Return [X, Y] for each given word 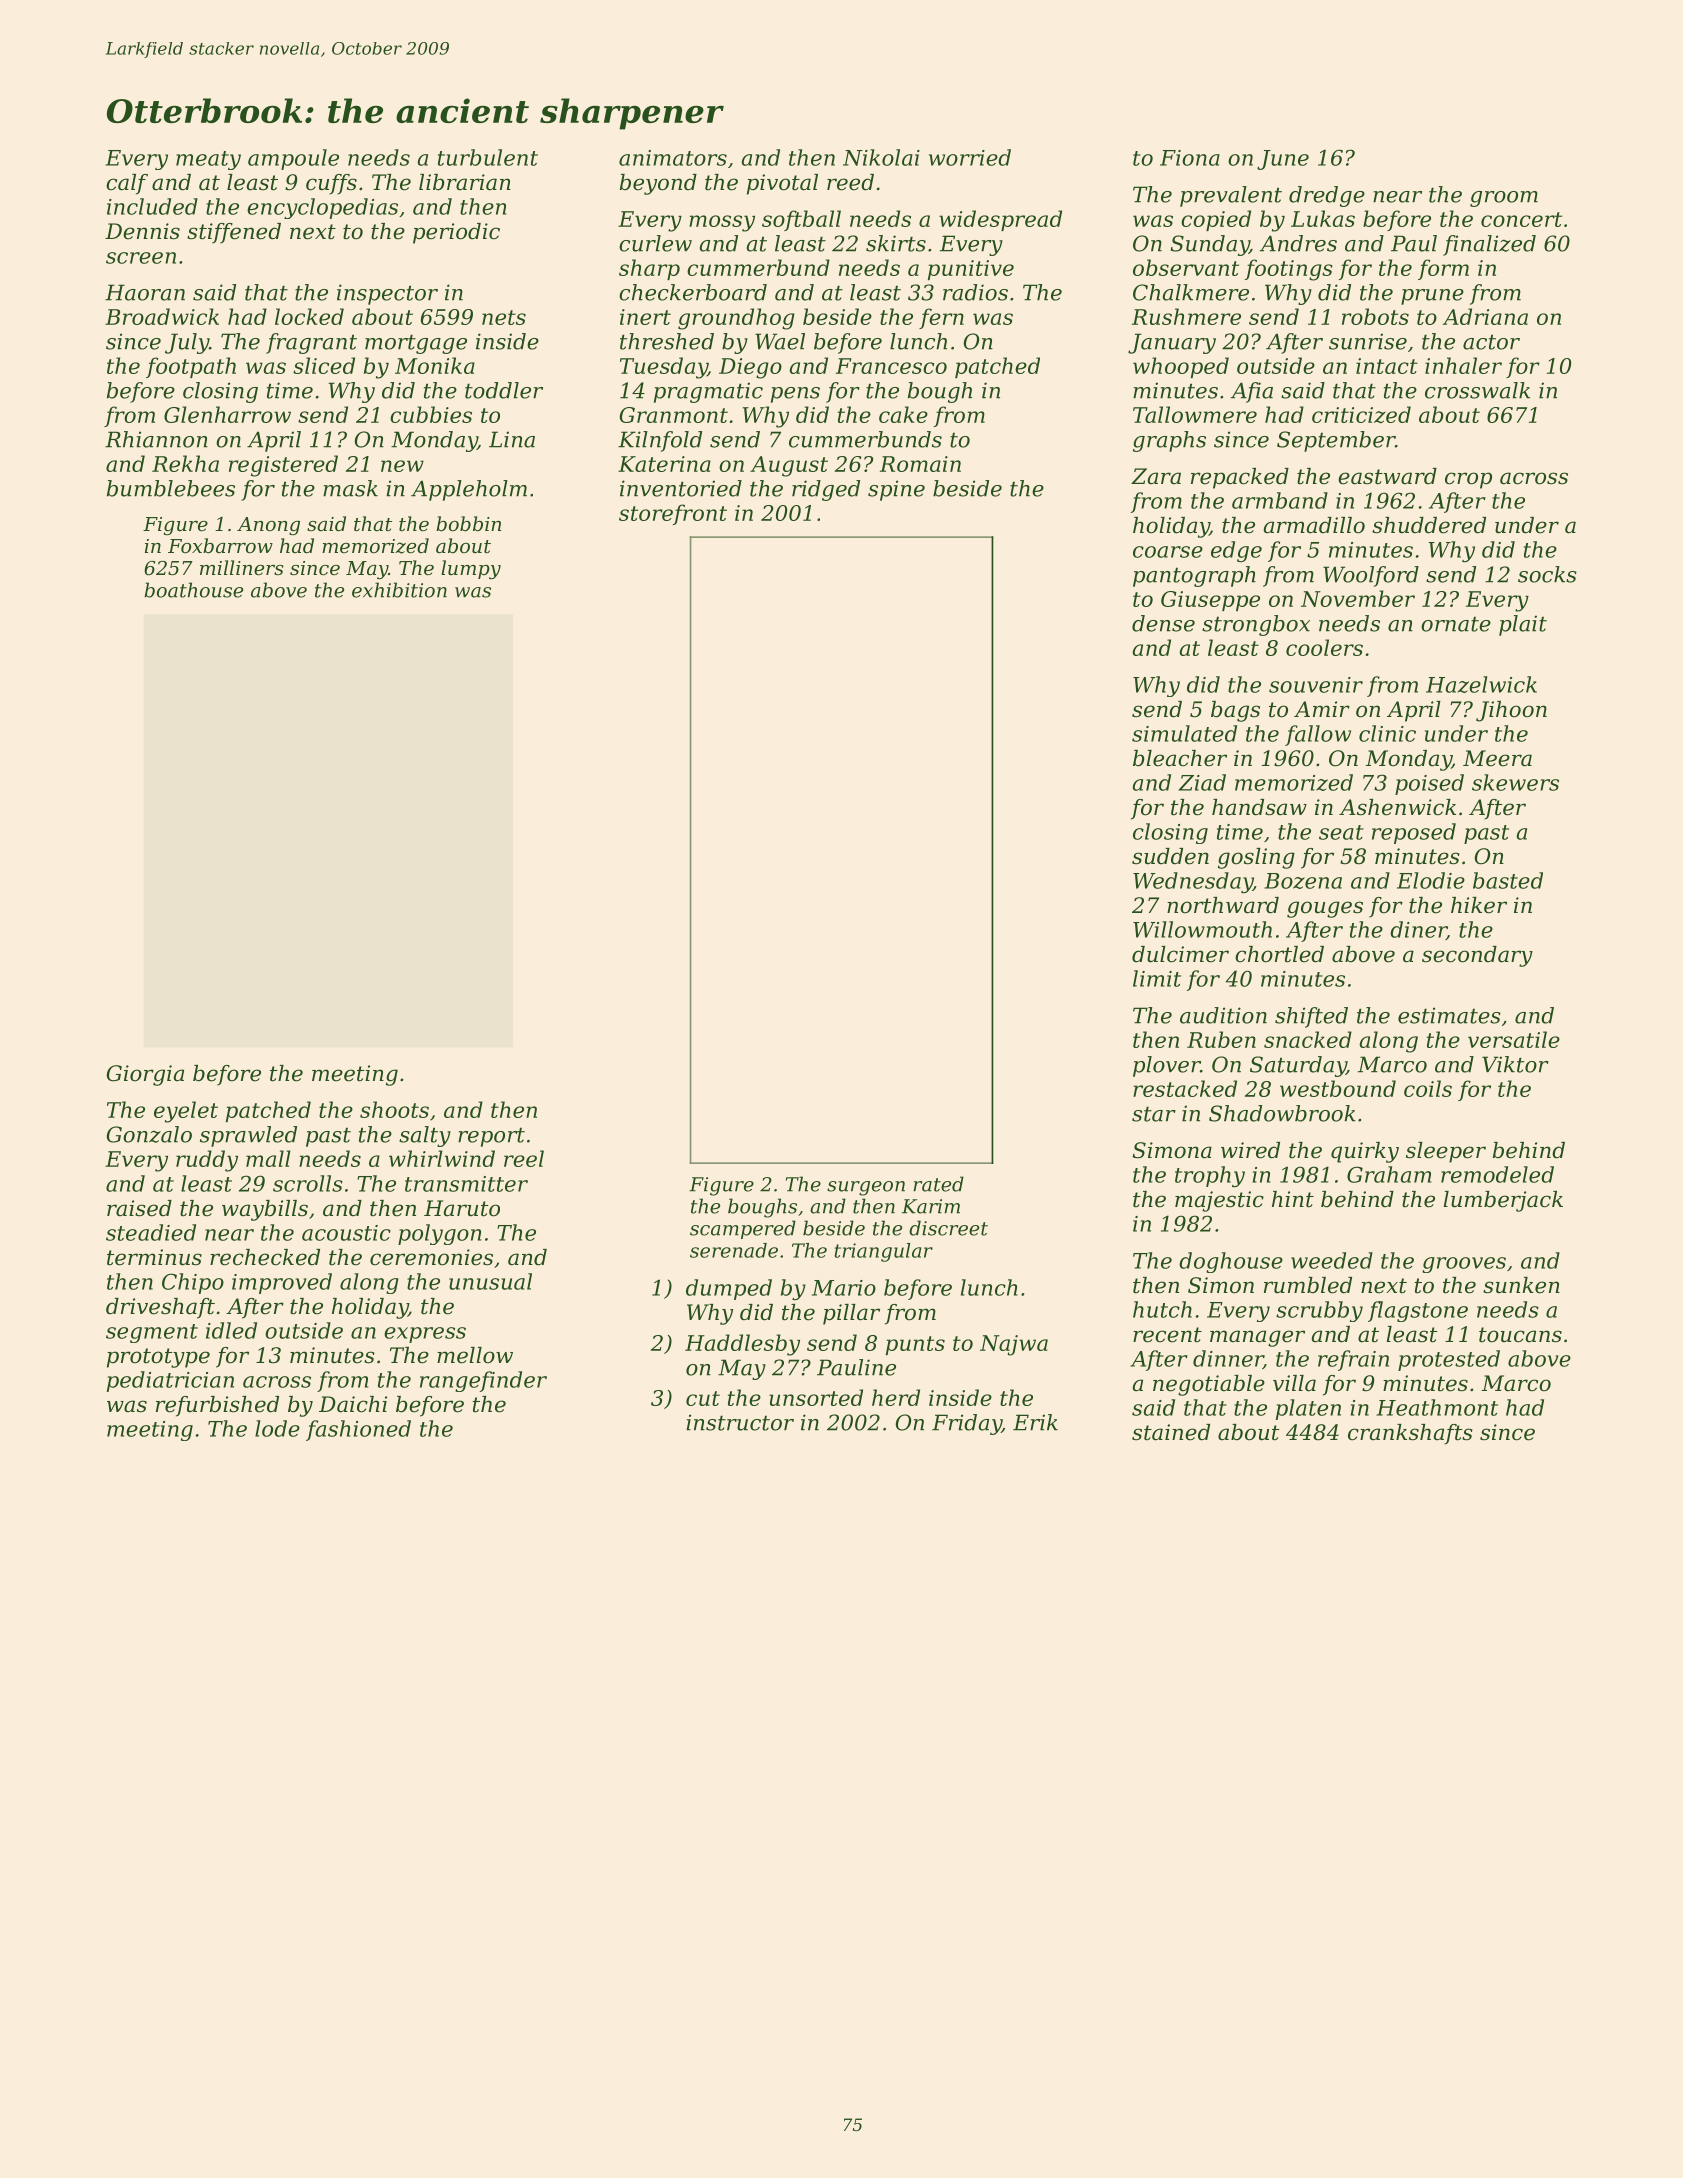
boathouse [193, 590]
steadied [151, 1232]
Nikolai [881, 157]
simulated [1184, 733]
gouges [1325, 909]
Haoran [145, 292]
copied [1216, 220]
